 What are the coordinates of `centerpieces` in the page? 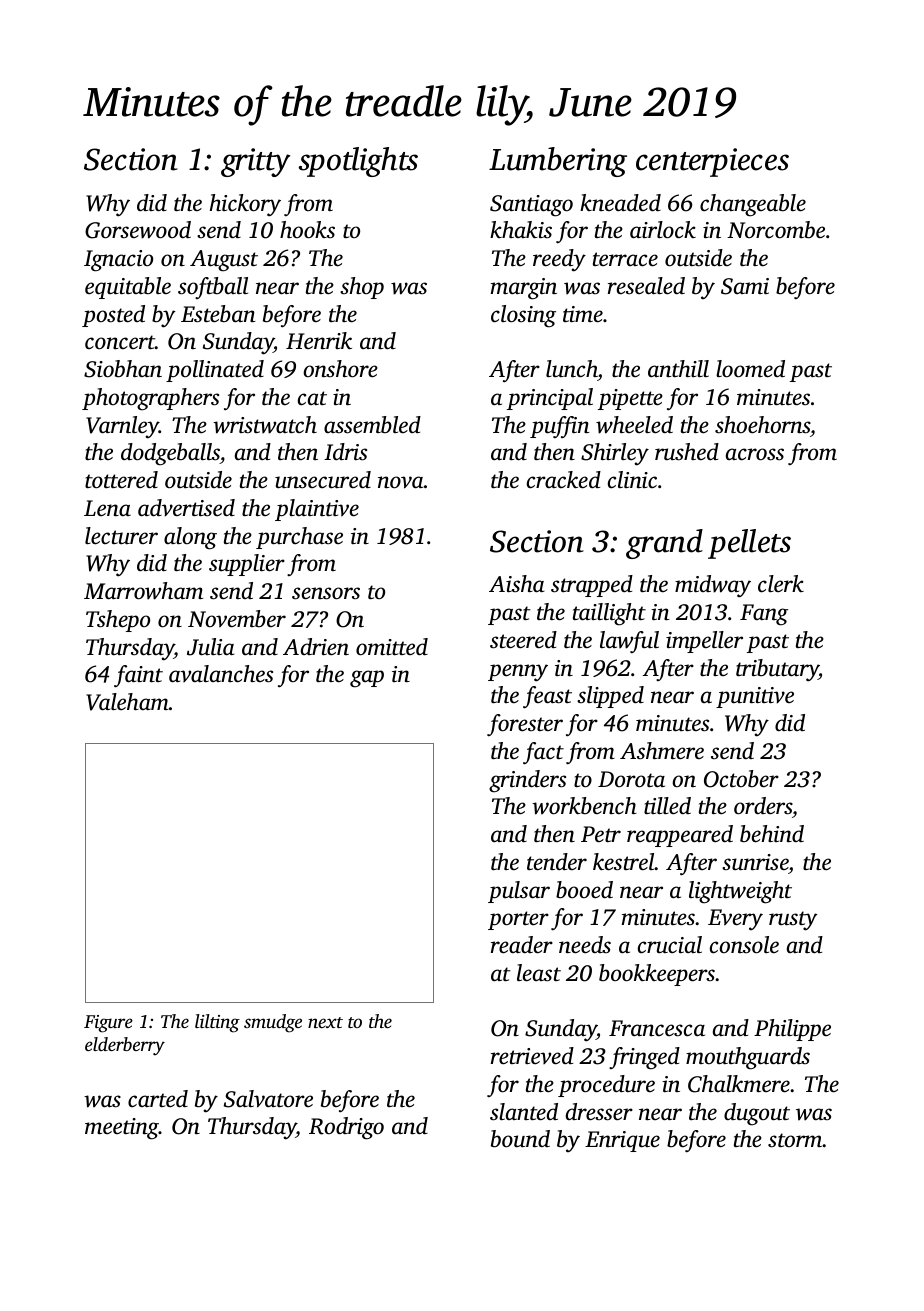 It's located at (712, 162).
